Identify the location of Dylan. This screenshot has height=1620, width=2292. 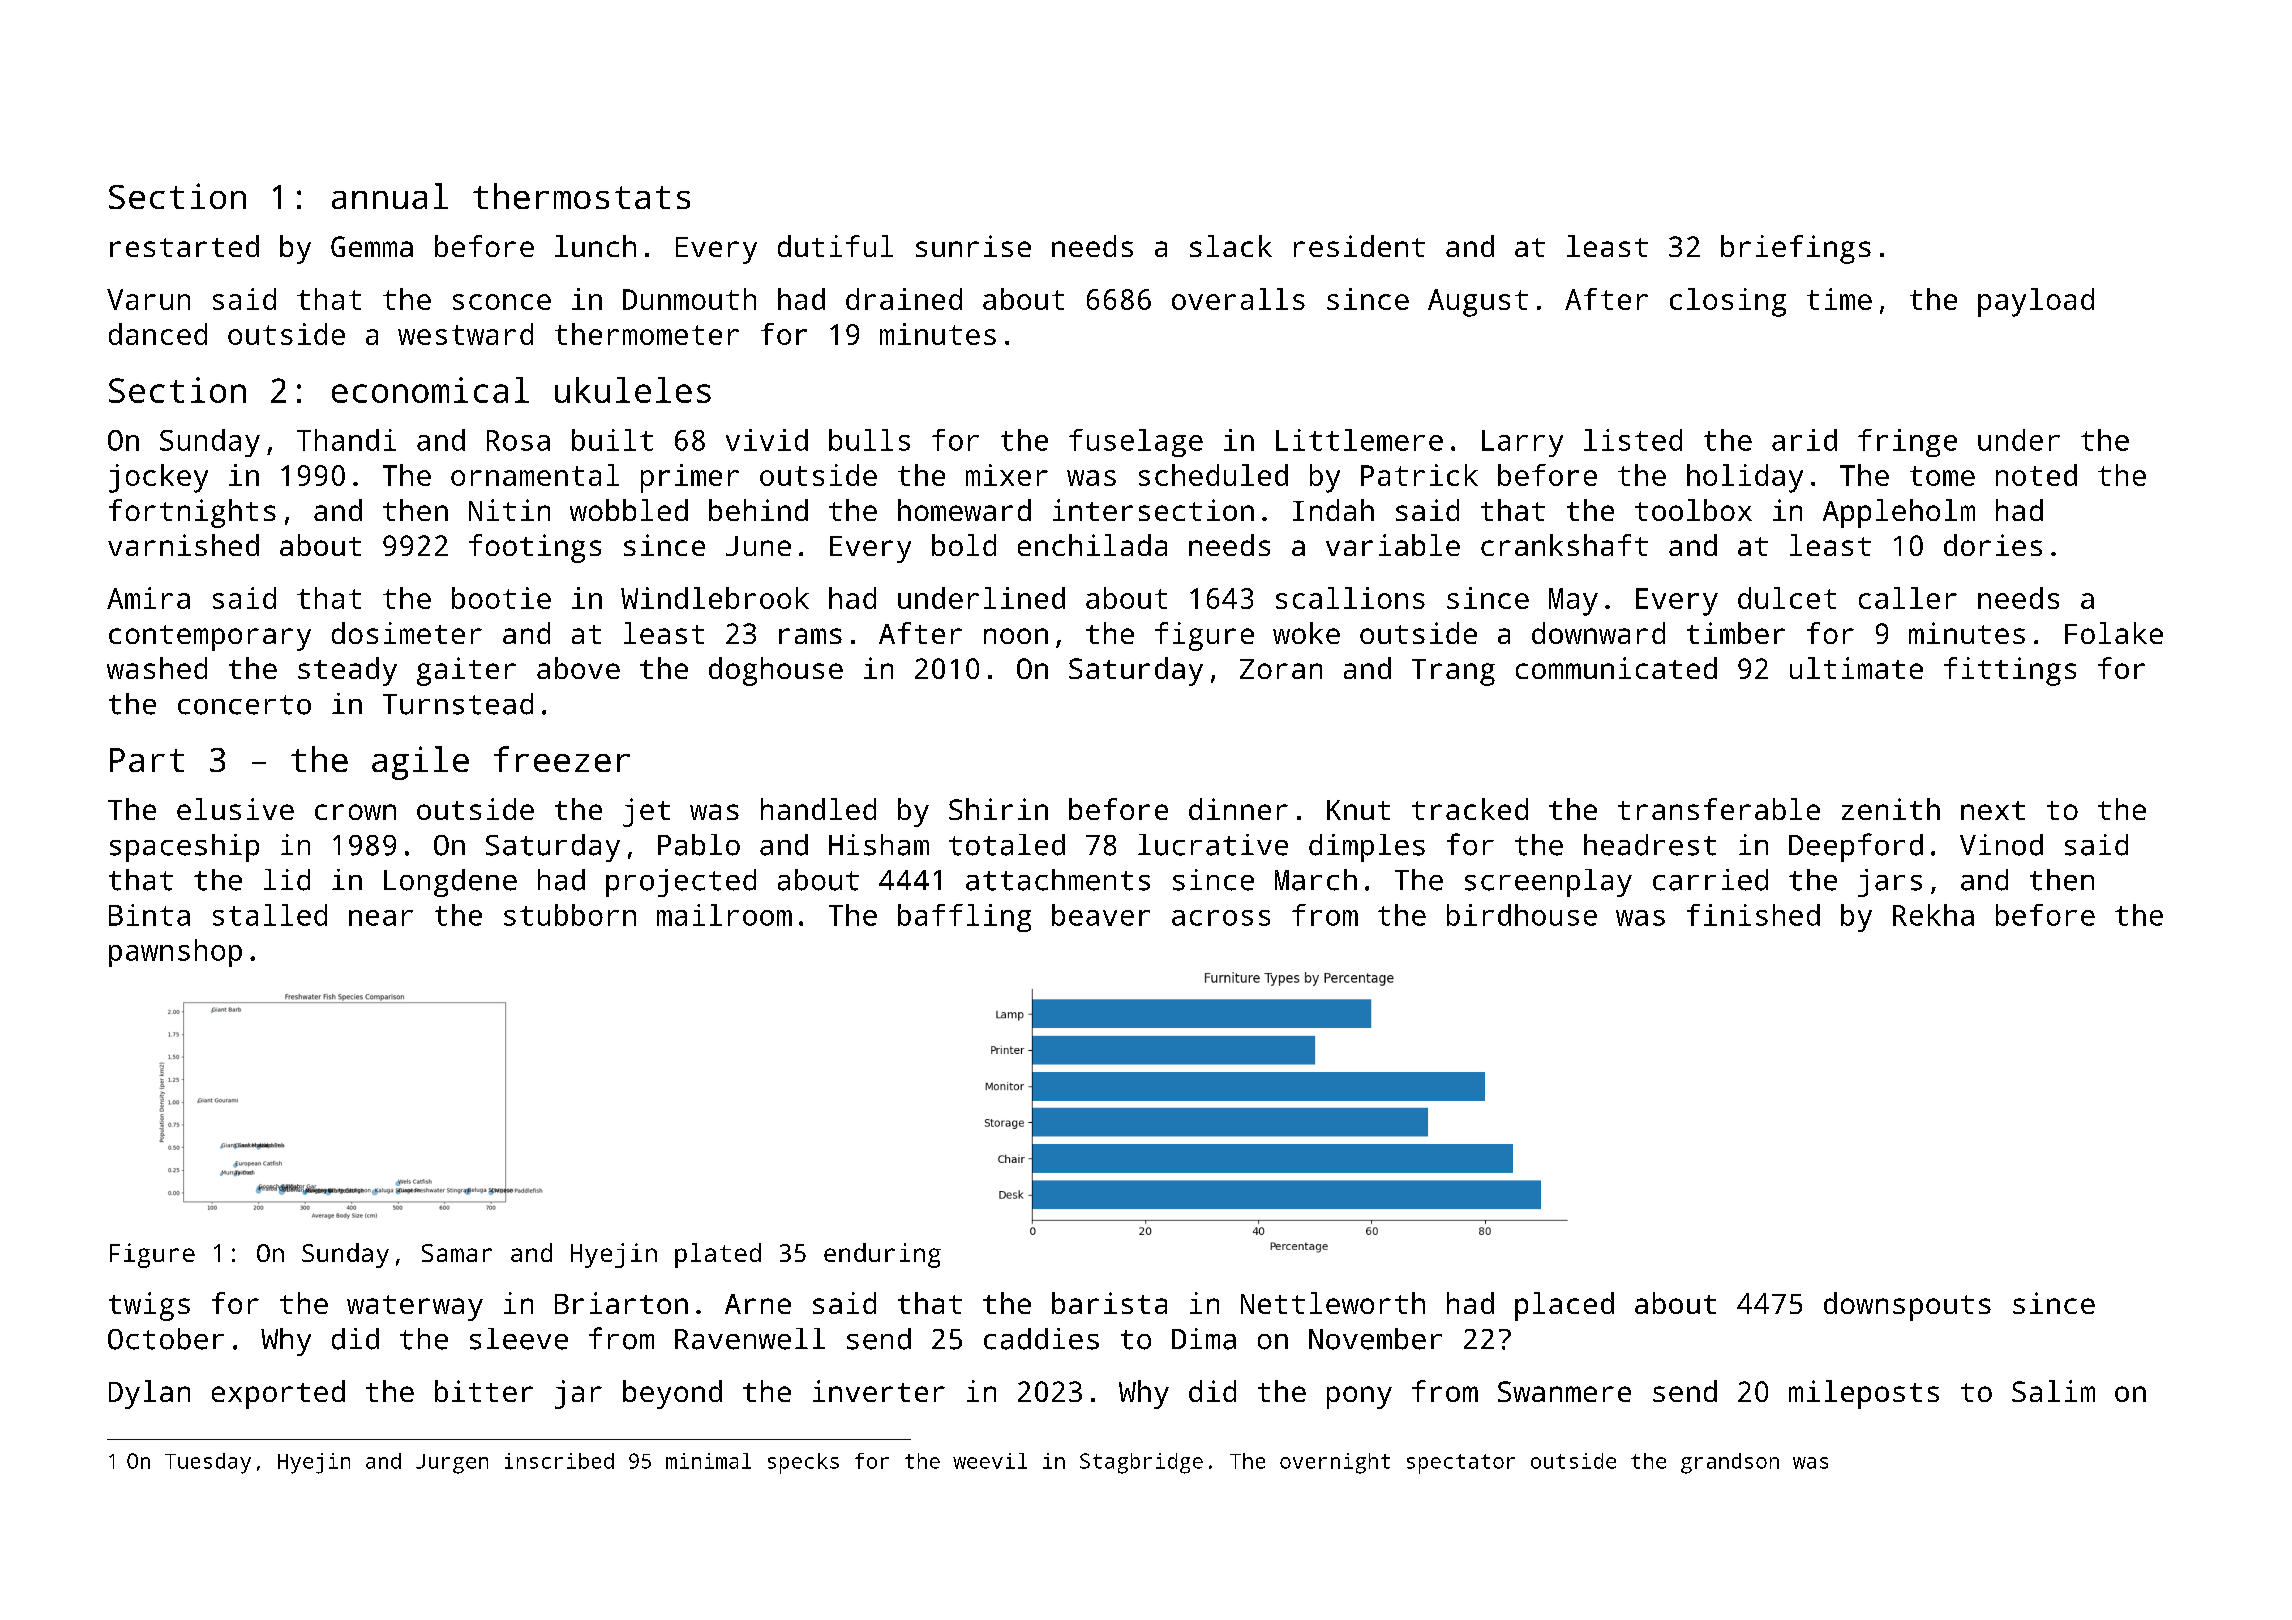
(149, 1394).
